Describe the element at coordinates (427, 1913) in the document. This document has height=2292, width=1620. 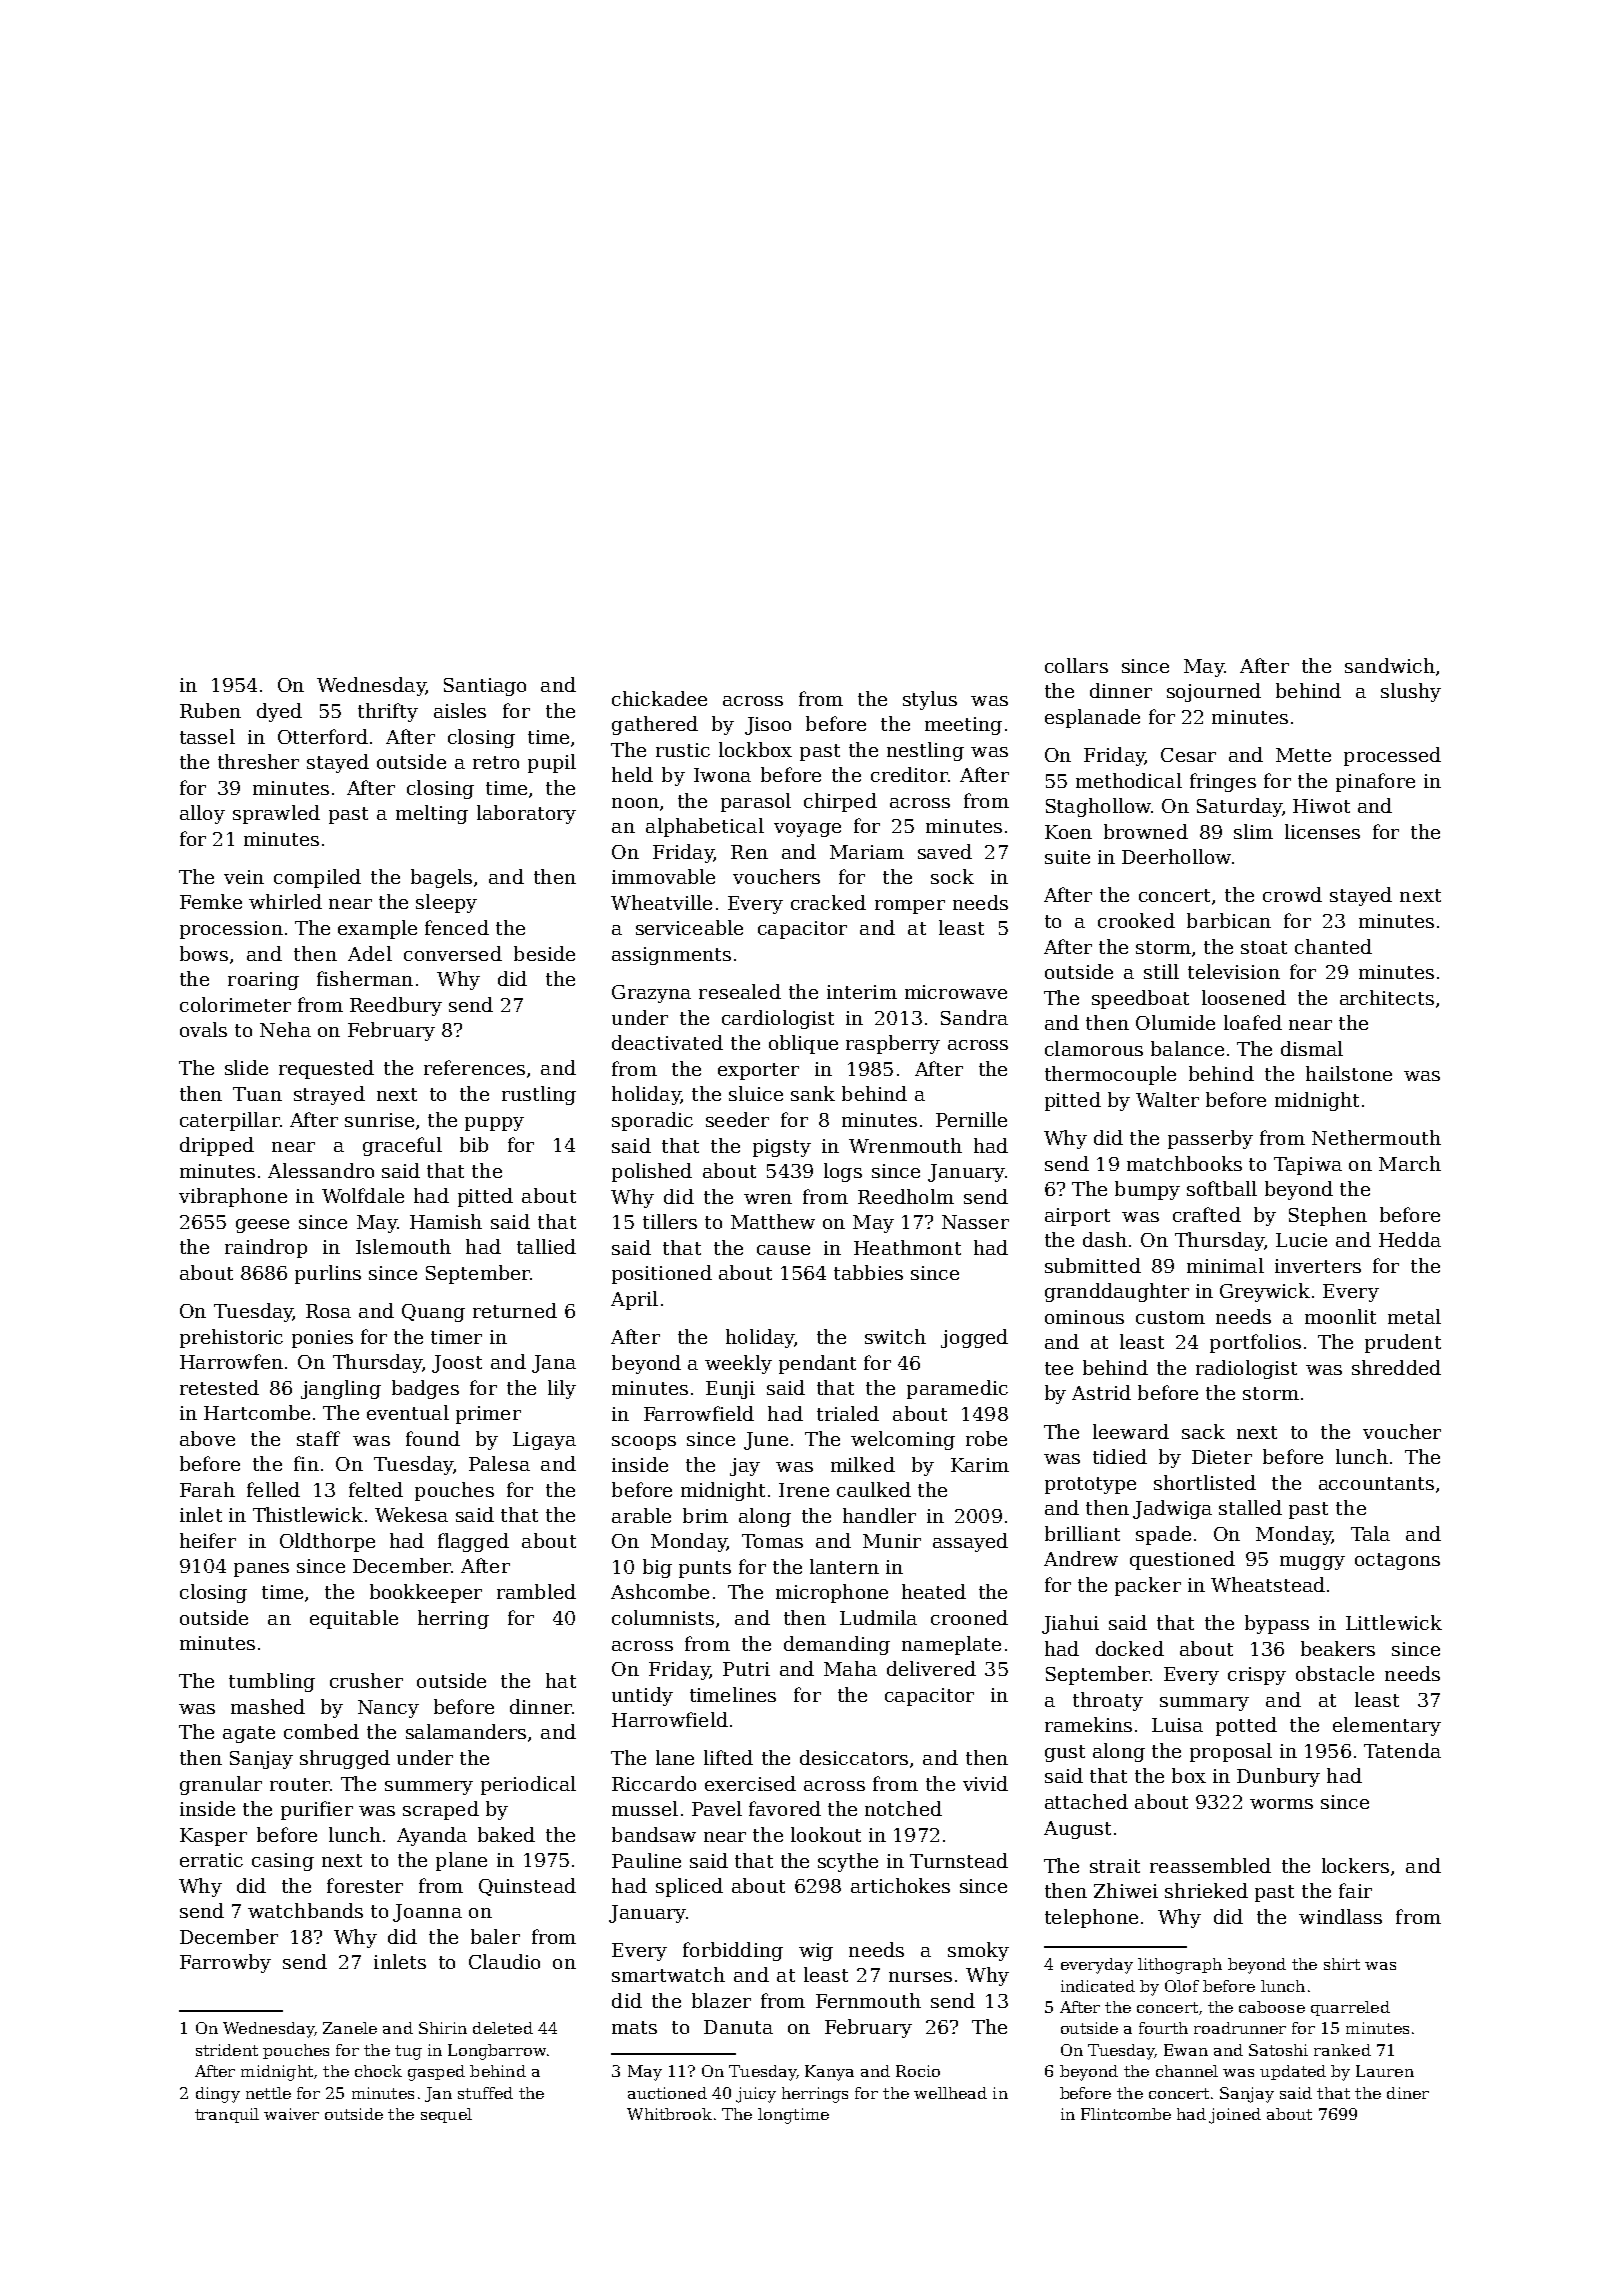
I see `Joanna` at that location.
